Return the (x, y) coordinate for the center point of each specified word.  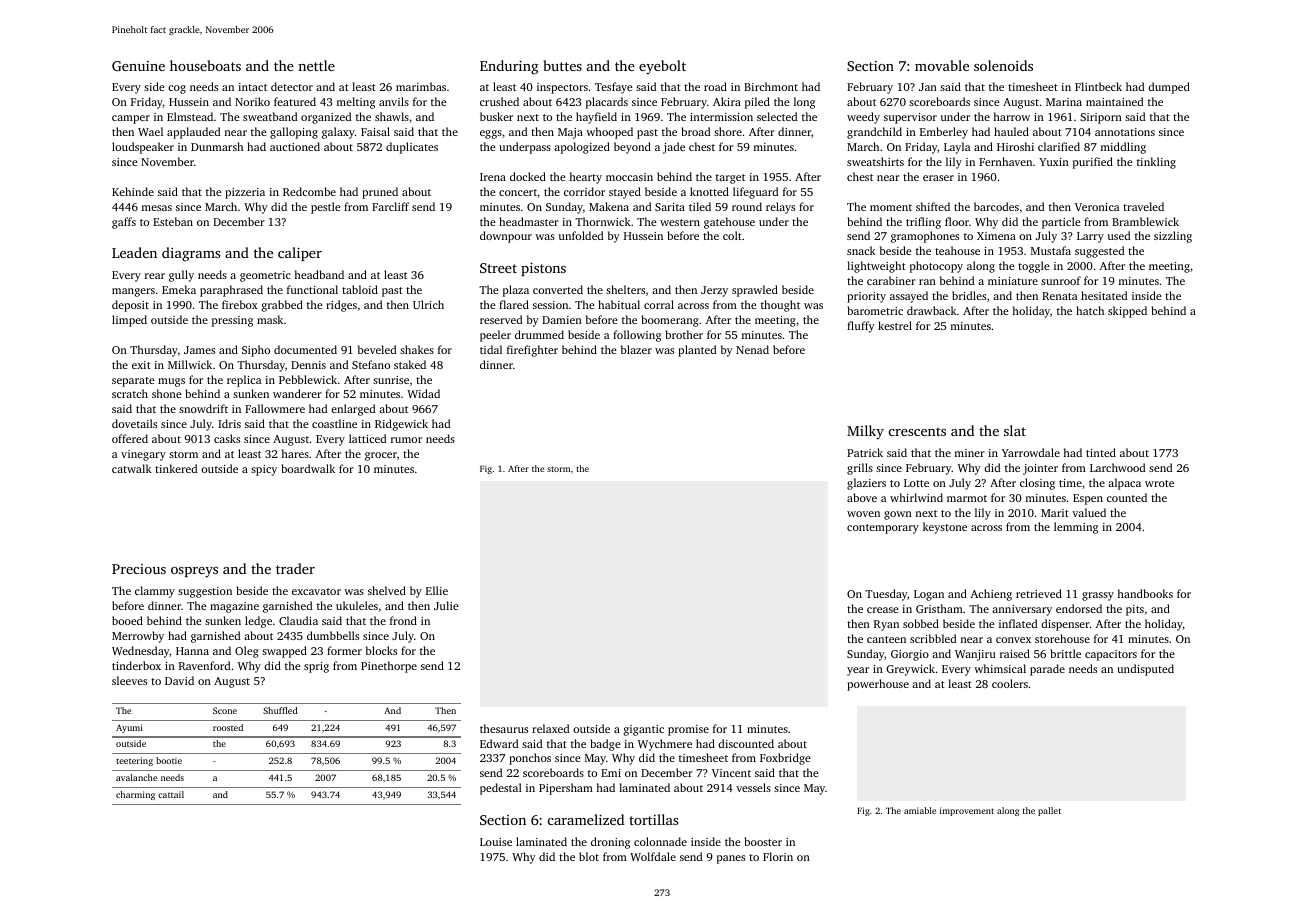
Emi (611, 773)
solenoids (1003, 65)
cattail (171, 794)
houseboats (205, 65)
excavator (316, 591)
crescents (917, 431)
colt (732, 235)
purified (1093, 163)
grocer (381, 456)
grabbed (282, 306)
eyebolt (662, 67)
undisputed (1145, 670)
